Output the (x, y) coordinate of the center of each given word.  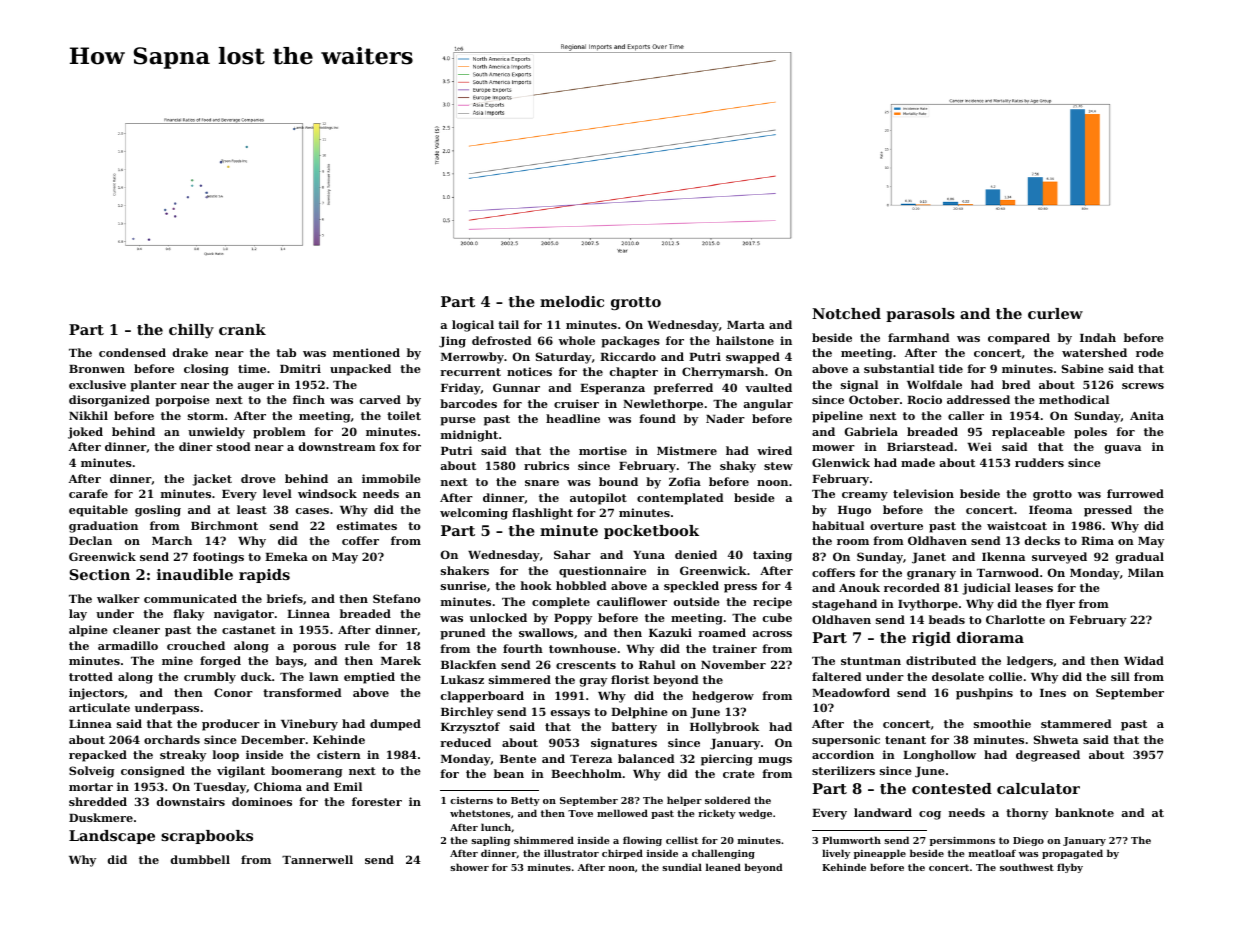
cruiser (576, 403)
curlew (1055, 313)
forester (377, 801)
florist (630, 679)
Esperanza (612, 389)
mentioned (366, 352)
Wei (979, 446)
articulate (99, 707)
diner (196, 446)
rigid (931, 639)
